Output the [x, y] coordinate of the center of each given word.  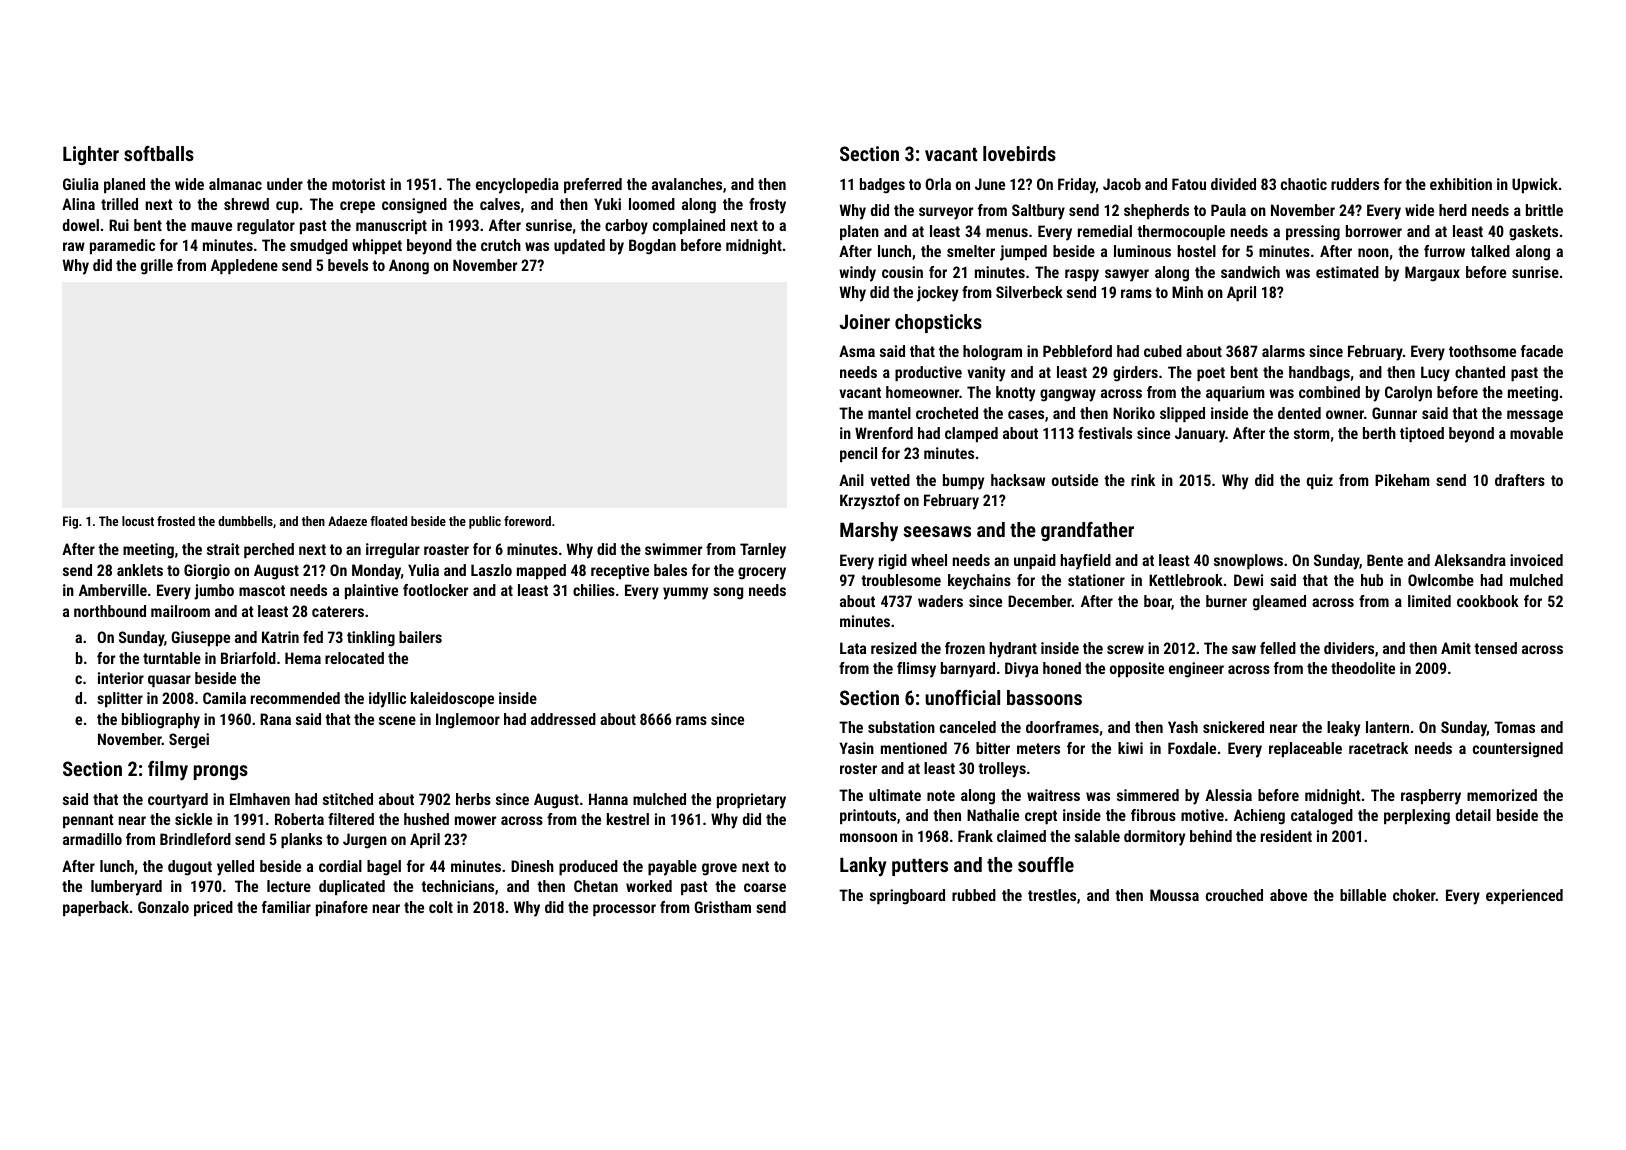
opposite [1137, 669]
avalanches [687, 184]
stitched [348, 799]
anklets [140, 570]
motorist [358, 184]
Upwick [1535, 185]
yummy [685, 593]
